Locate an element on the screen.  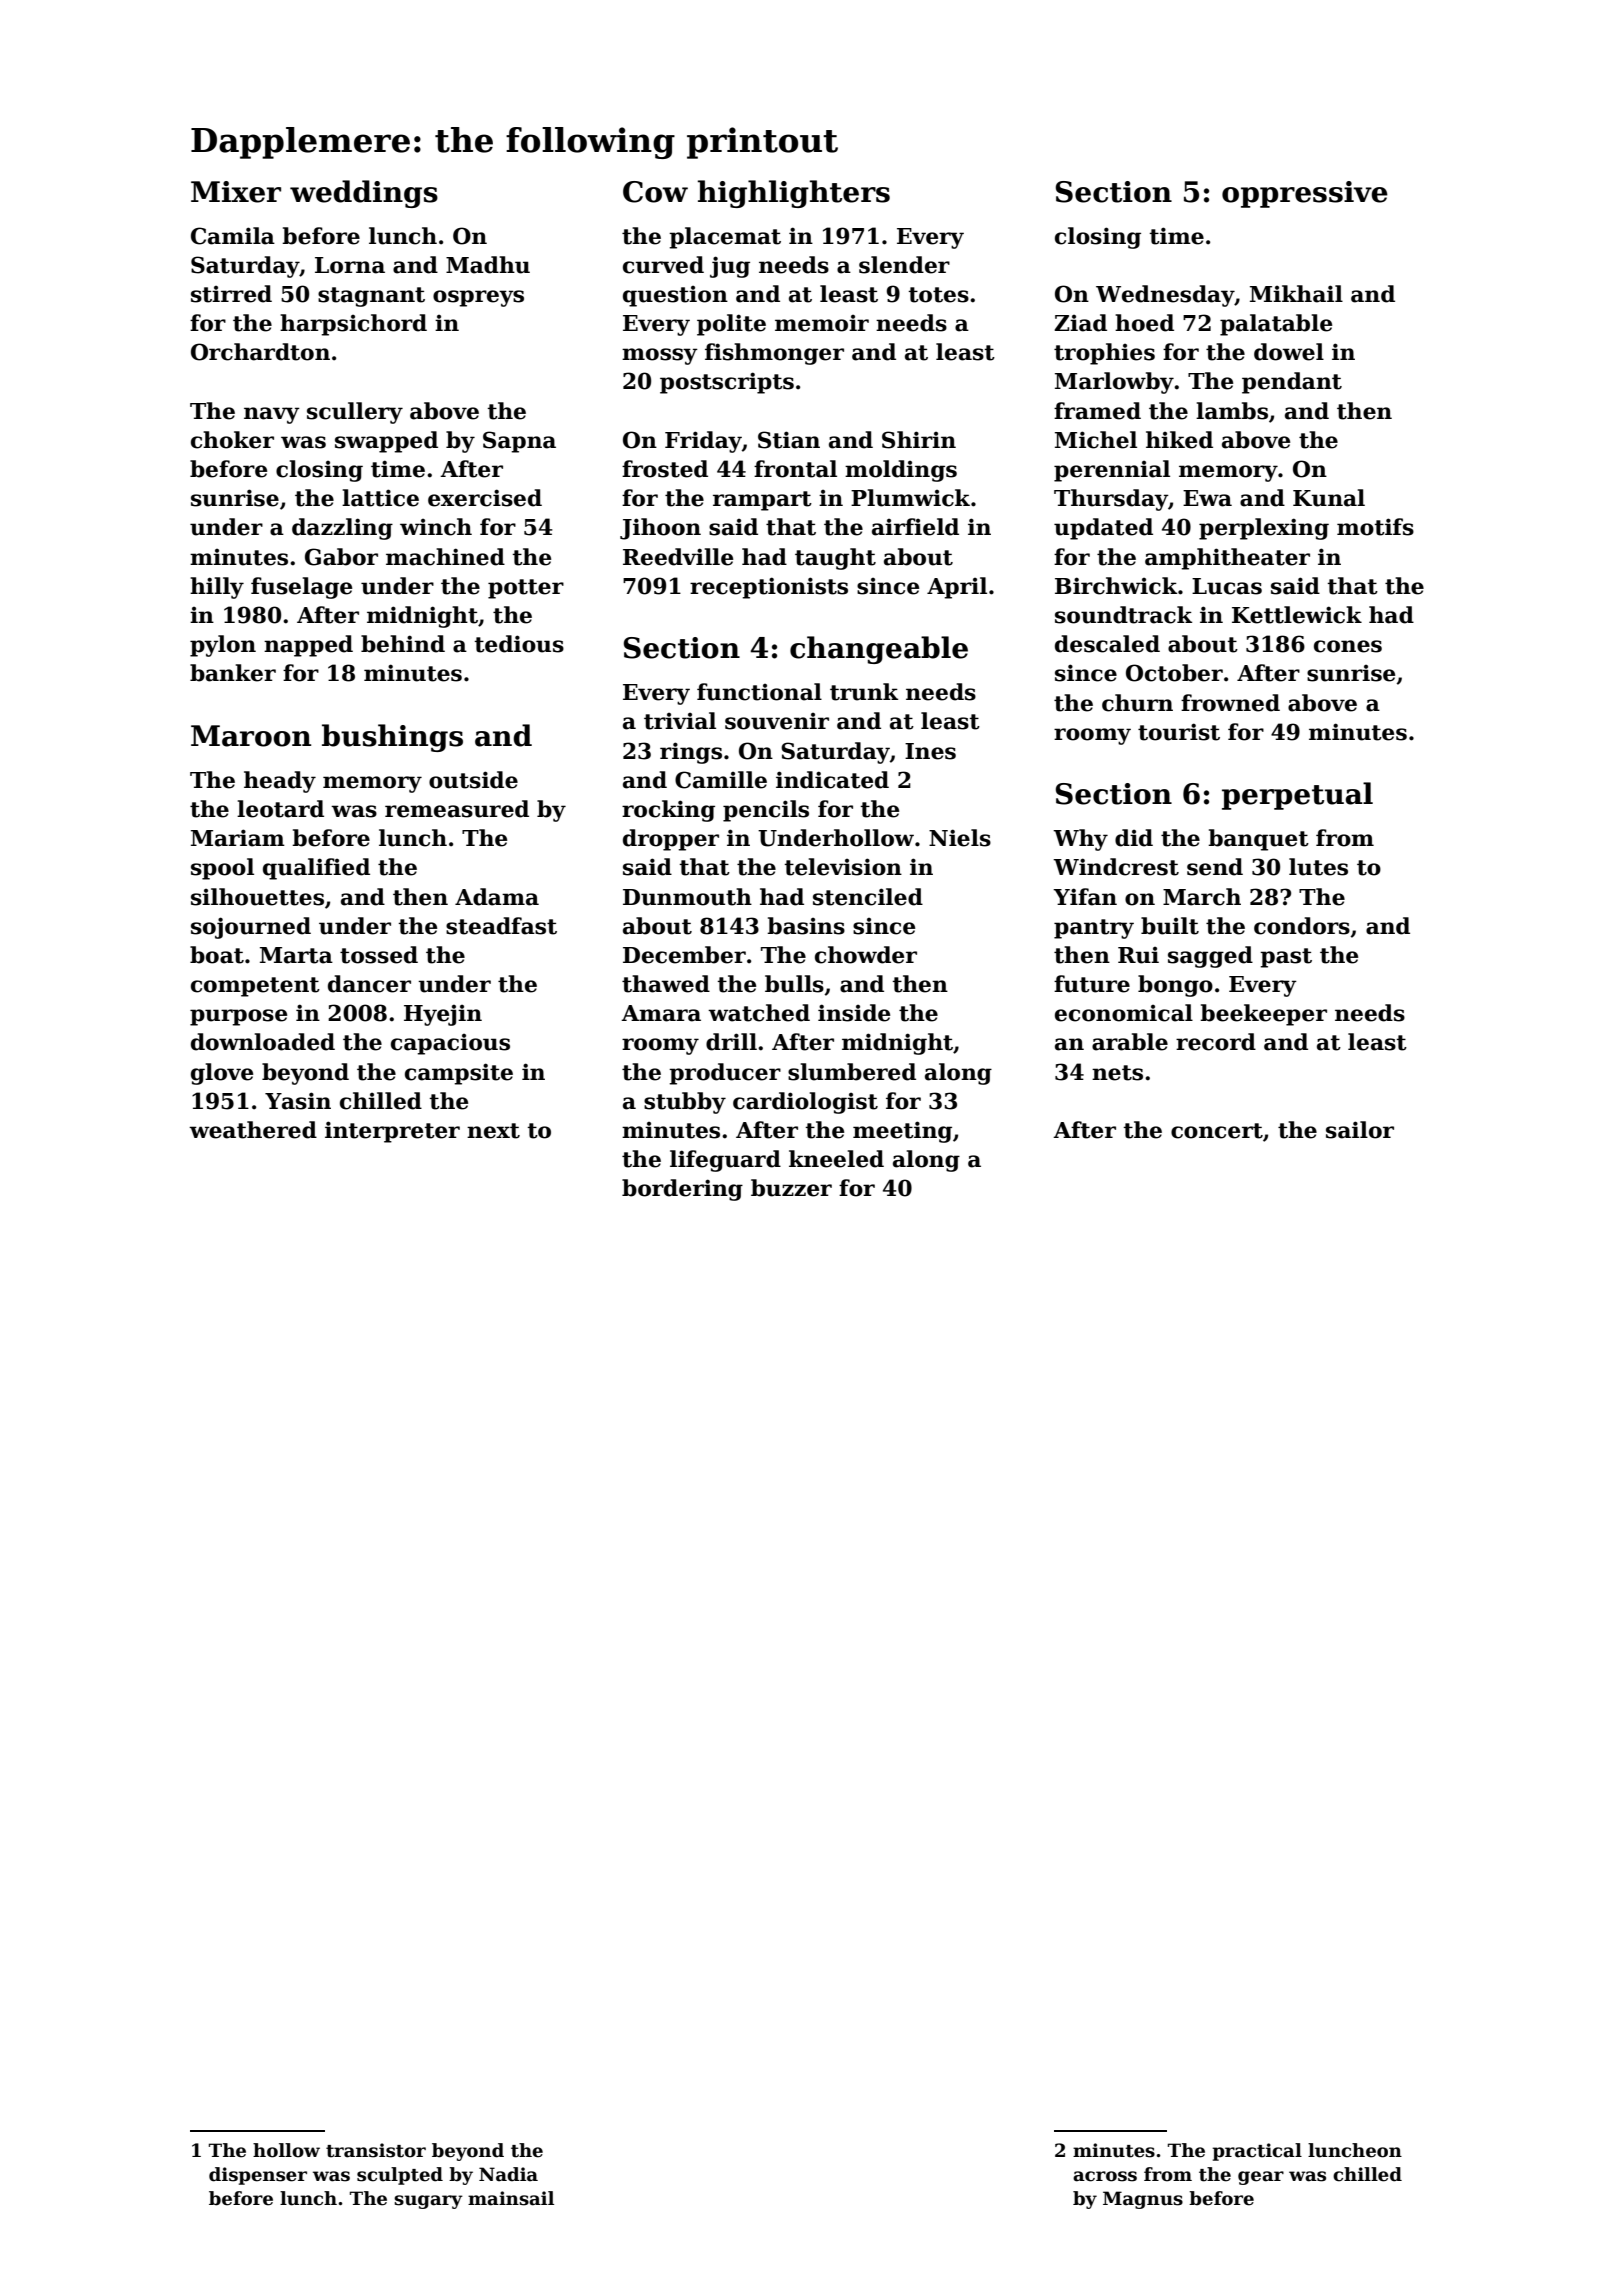
bordering is located at coordinates (682, 1190).
